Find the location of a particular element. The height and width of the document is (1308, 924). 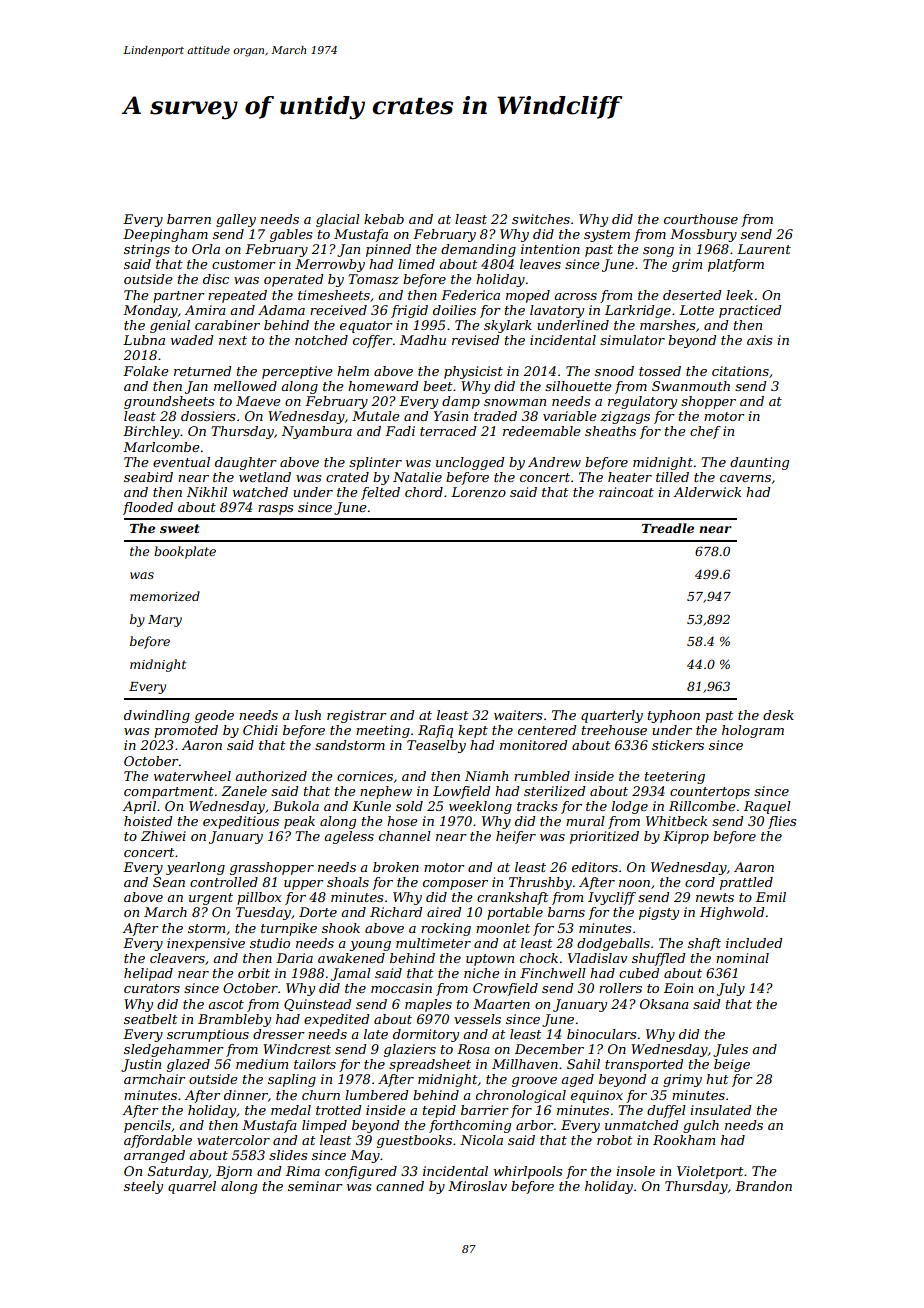

waiters is located at coordinates (518, 715).
